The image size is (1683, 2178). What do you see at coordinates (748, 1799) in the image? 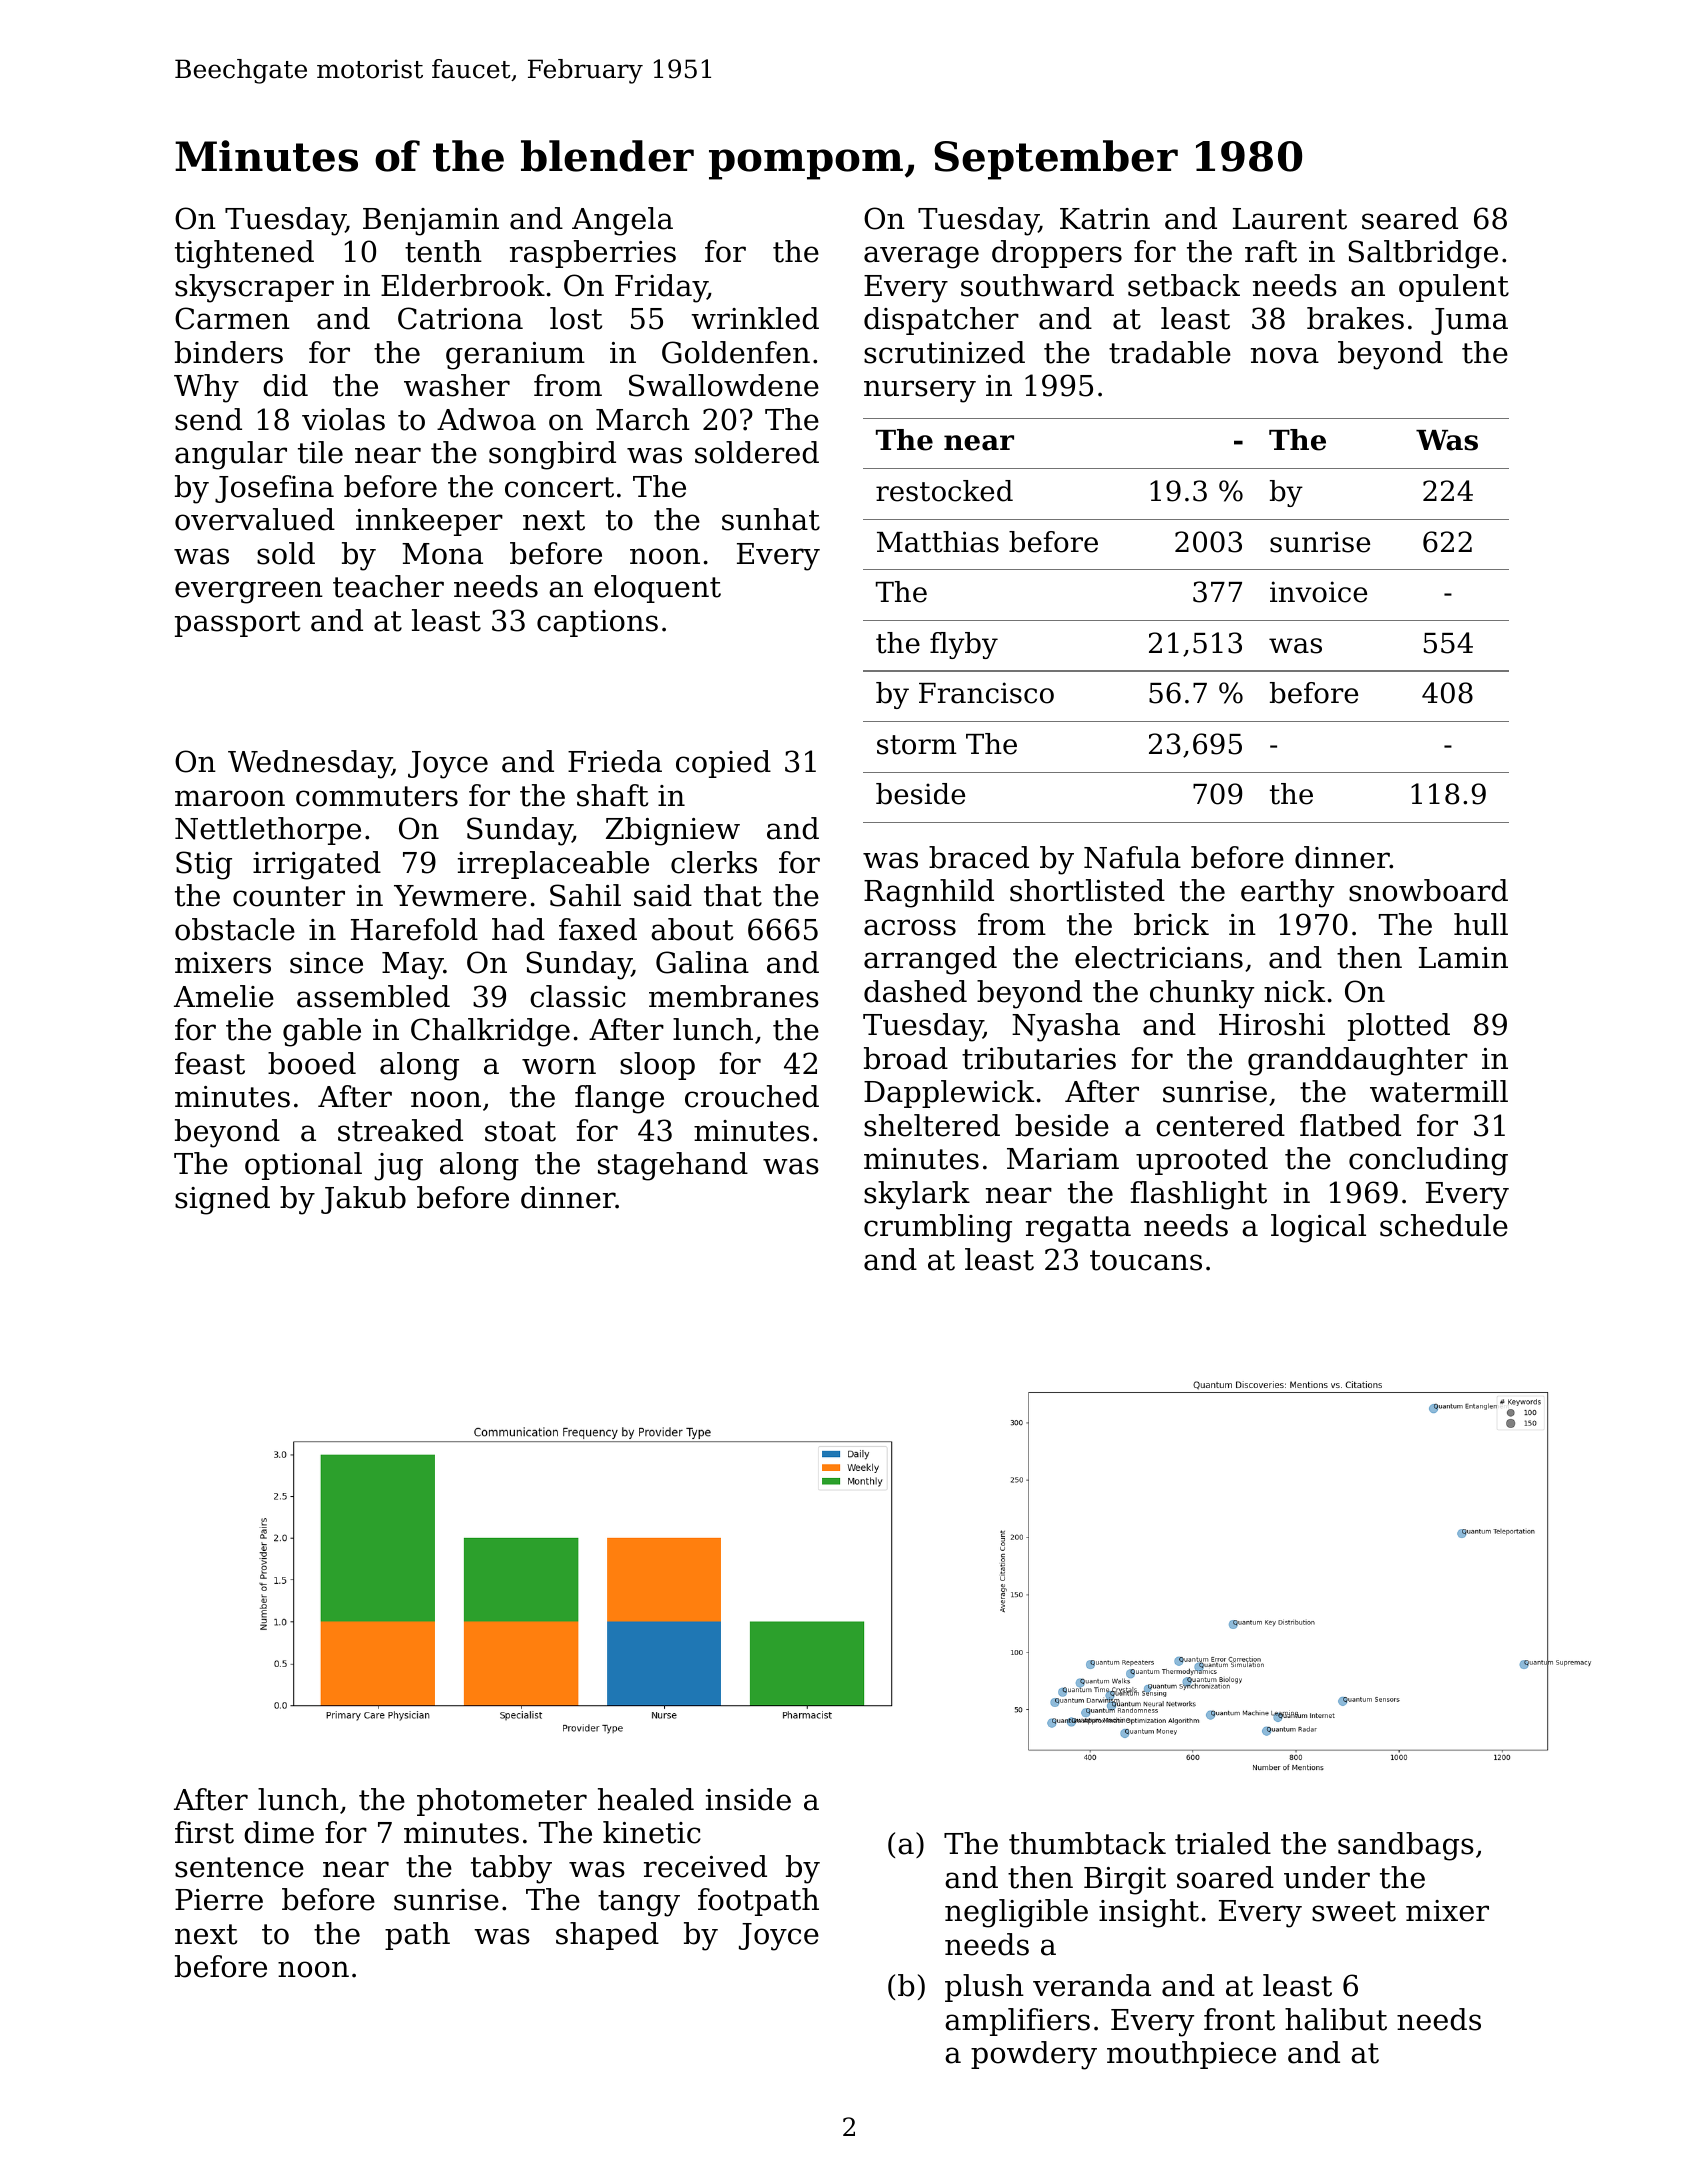
I see `inside` at bounding box center [748, 1799].
